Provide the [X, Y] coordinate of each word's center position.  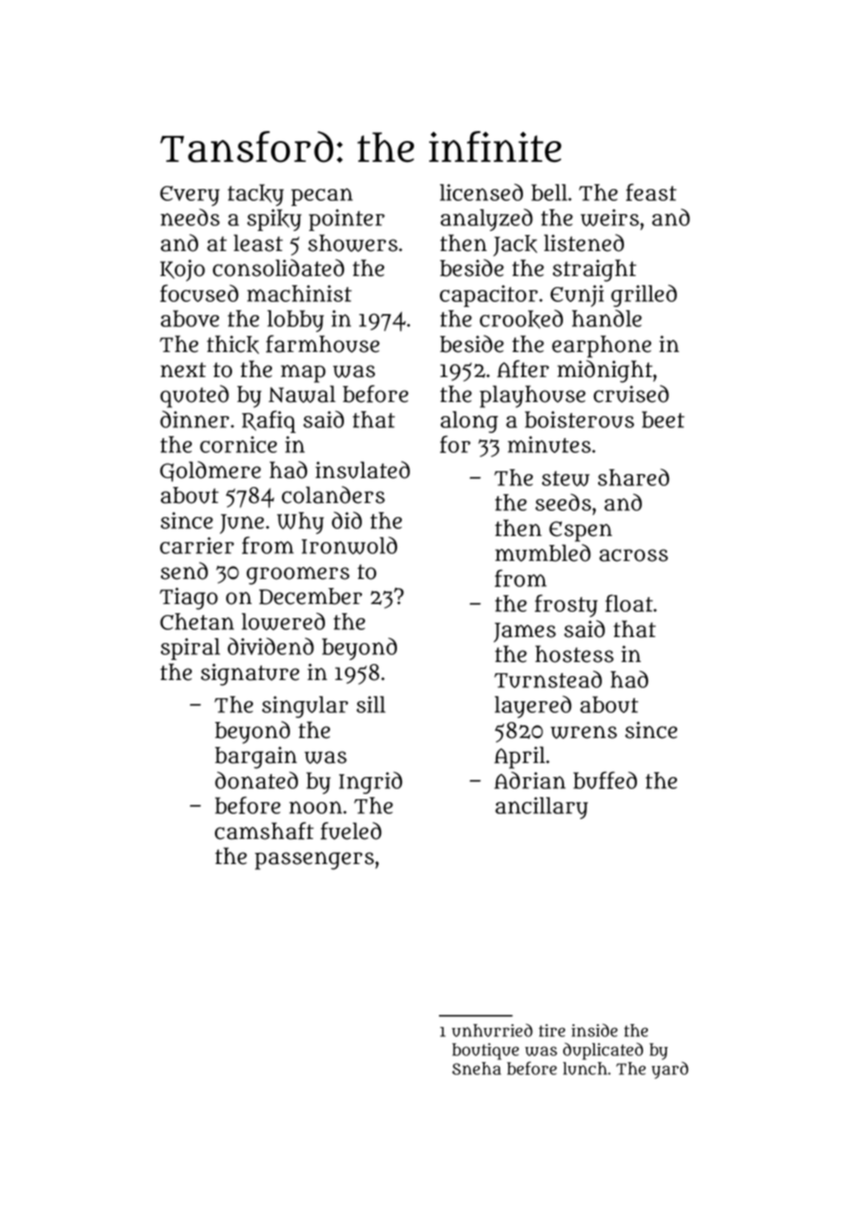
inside [595, 1030]
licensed [481, 192]
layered [533, 707]
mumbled [543, 553]
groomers [298, 576]
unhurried [492, 1030]
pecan [322, 197]
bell [549, 192]
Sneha [476, 1068]
